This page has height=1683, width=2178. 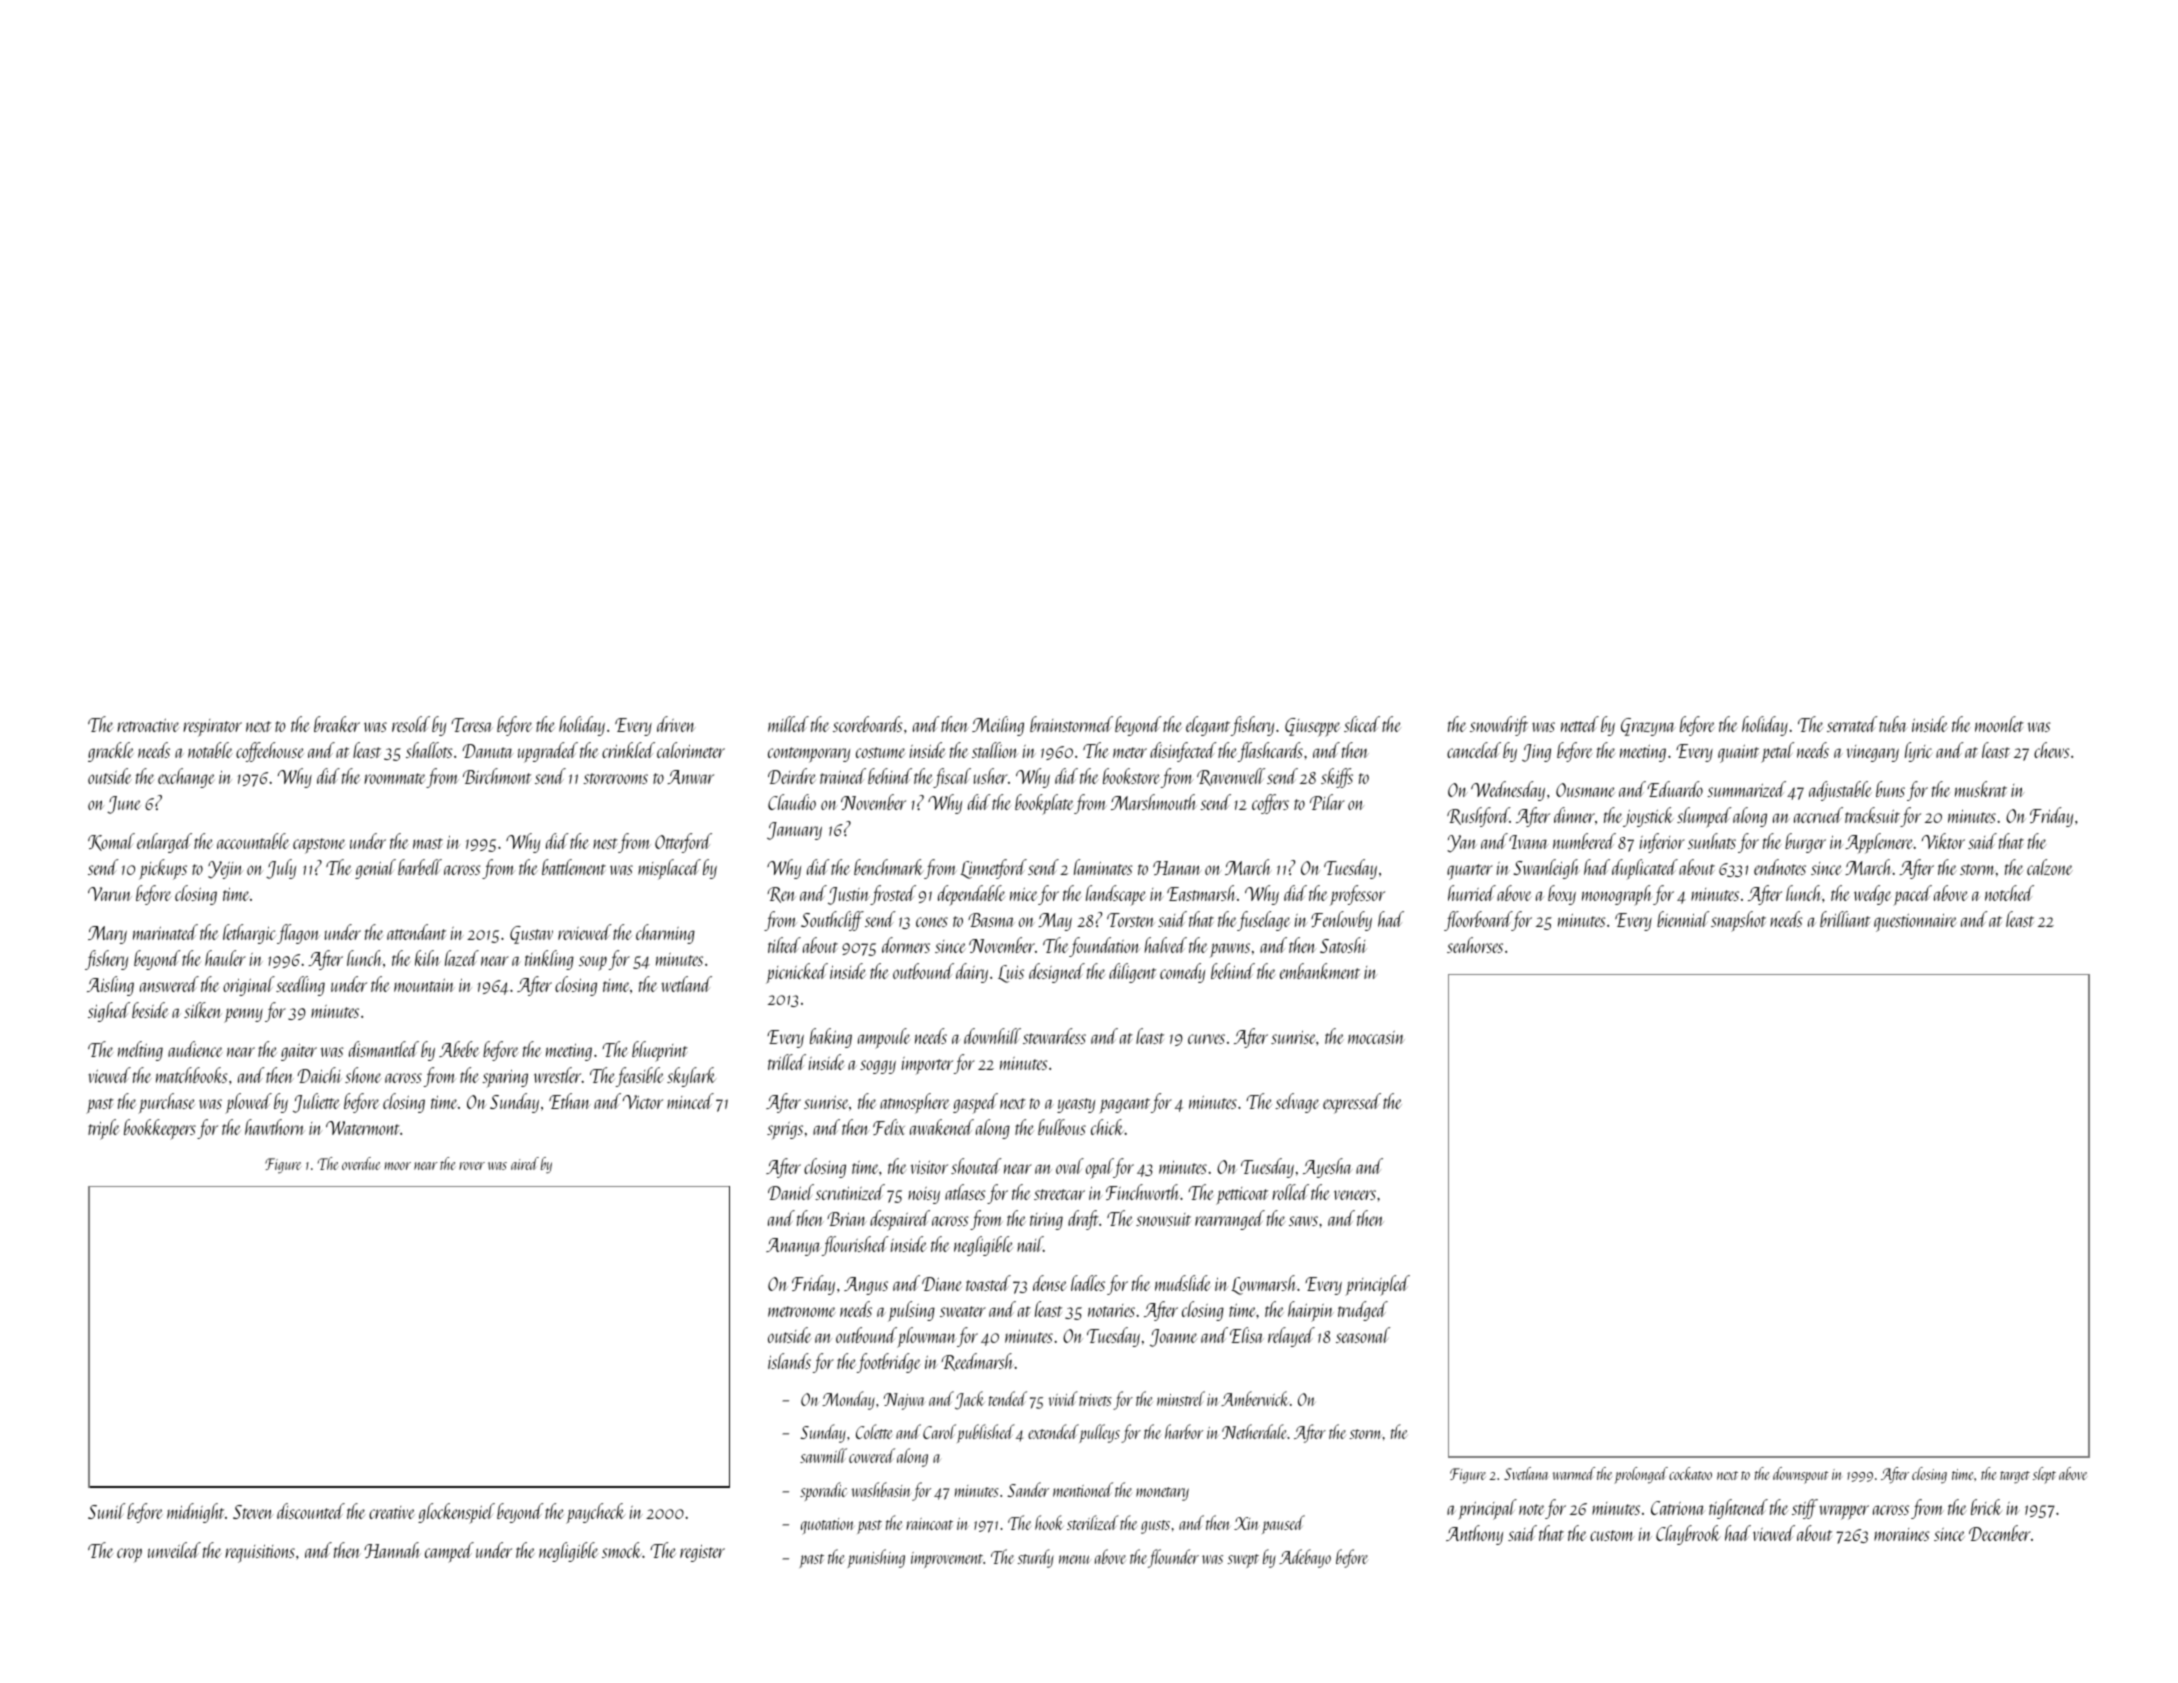 What do you see at coordinates (855, 1246) in the page?
I see `flourished` at bounding box center [855, 1246].
